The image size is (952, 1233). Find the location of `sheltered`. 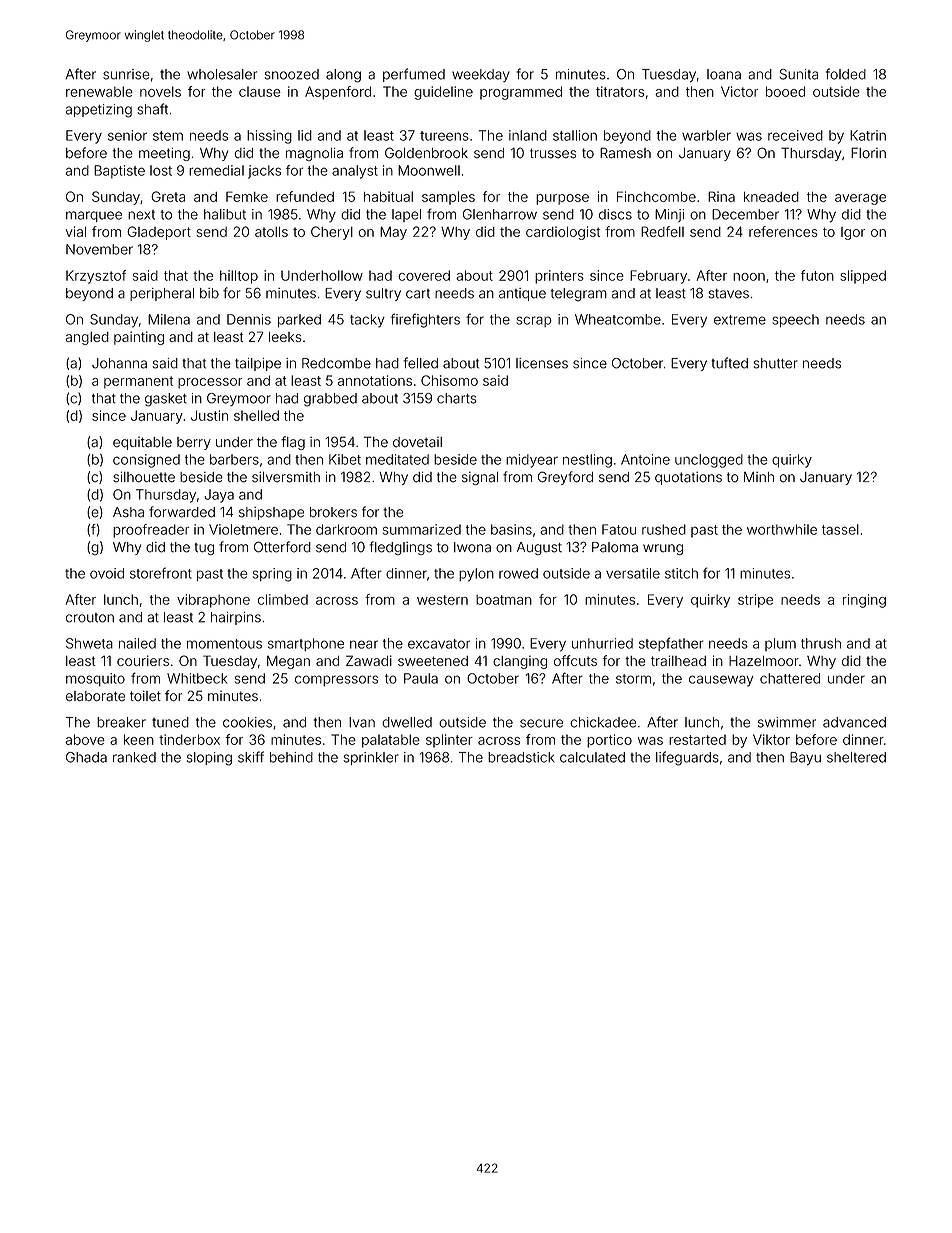

sheltered is located at coordinates (856, 757).
